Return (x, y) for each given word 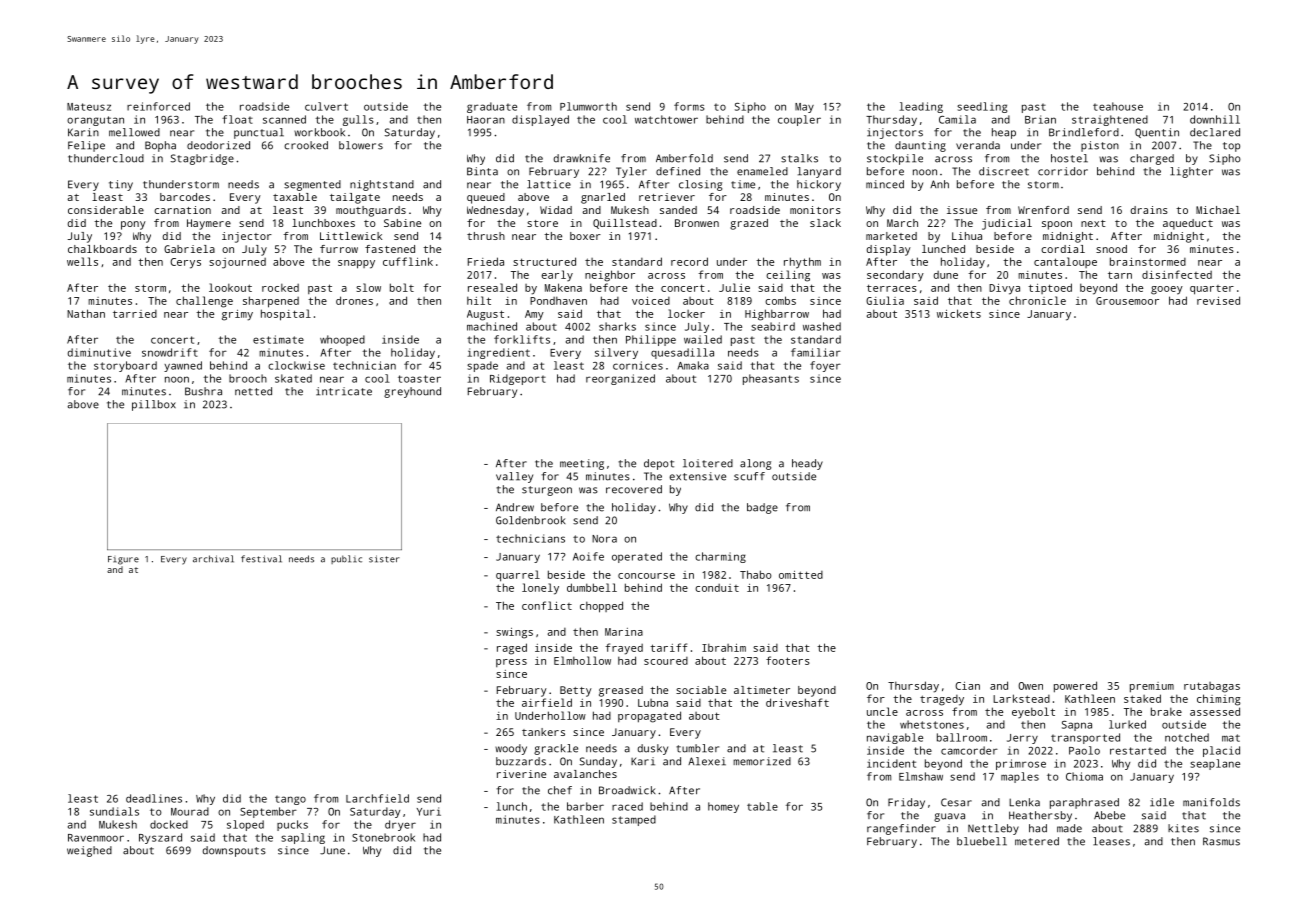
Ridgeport (518, 379)
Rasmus (1221, 841)
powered (1075, 687)
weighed (89, 851)
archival (213, 559)
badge (762, 508)
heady (807, 464)
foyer (825, 366)
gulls (358, 120)
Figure (123, 560)
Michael (1218, 210)
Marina (624, 632)
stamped (634, 820)
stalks (799, 158)
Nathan (86, 313)
